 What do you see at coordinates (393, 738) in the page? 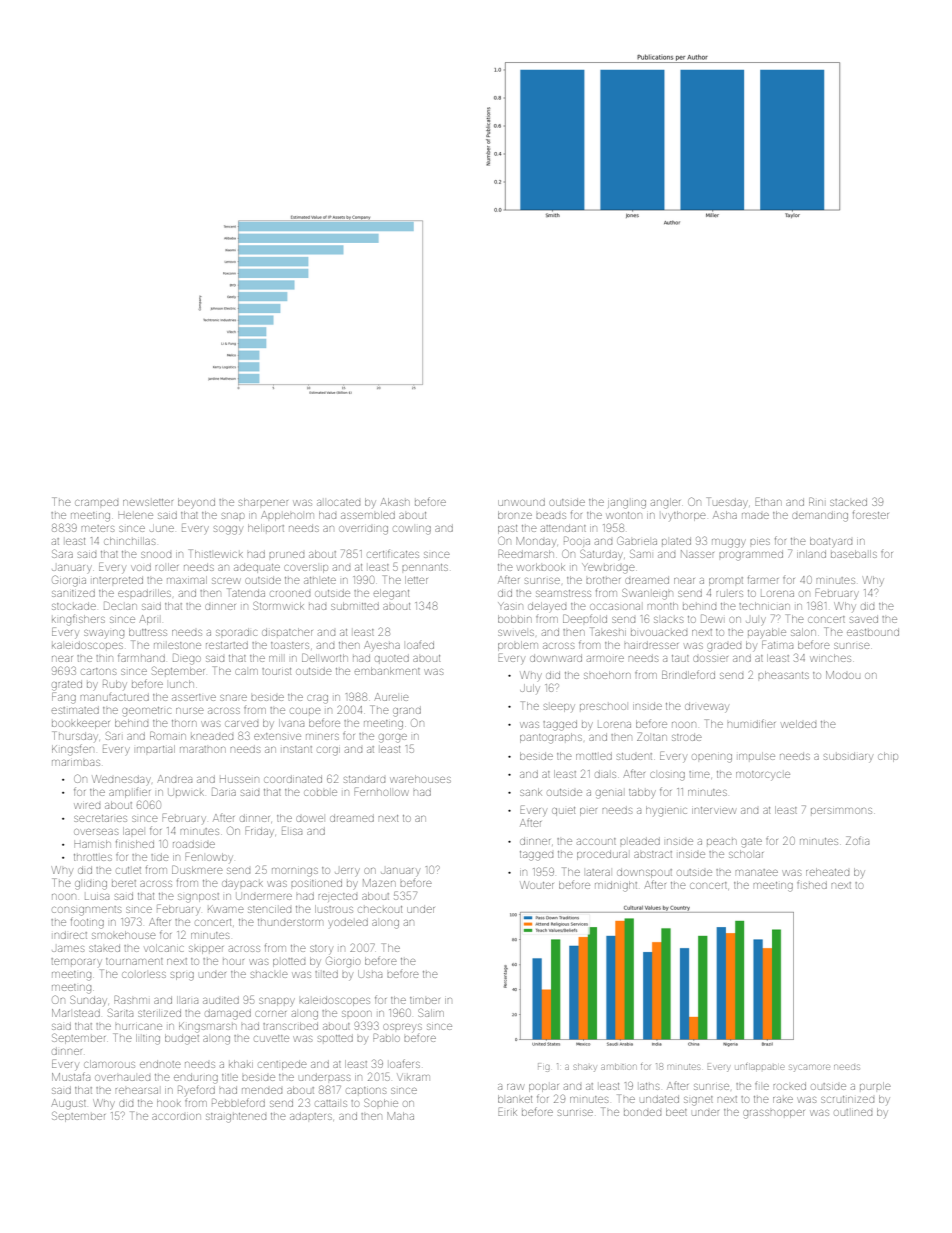
I see `gorge` at bounding box center [393, 738].
